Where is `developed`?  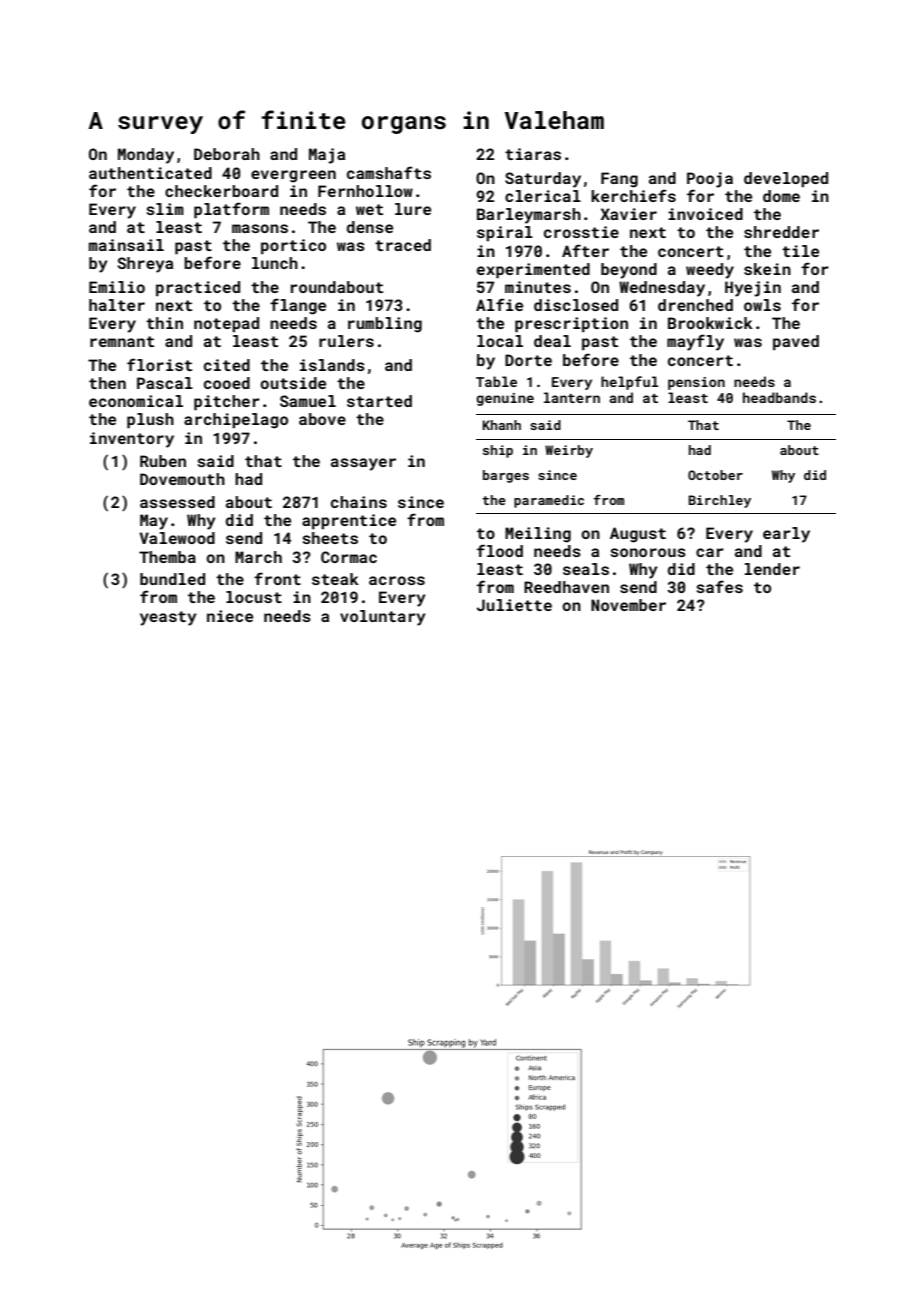
developed is located at coordinates (786, 180).
